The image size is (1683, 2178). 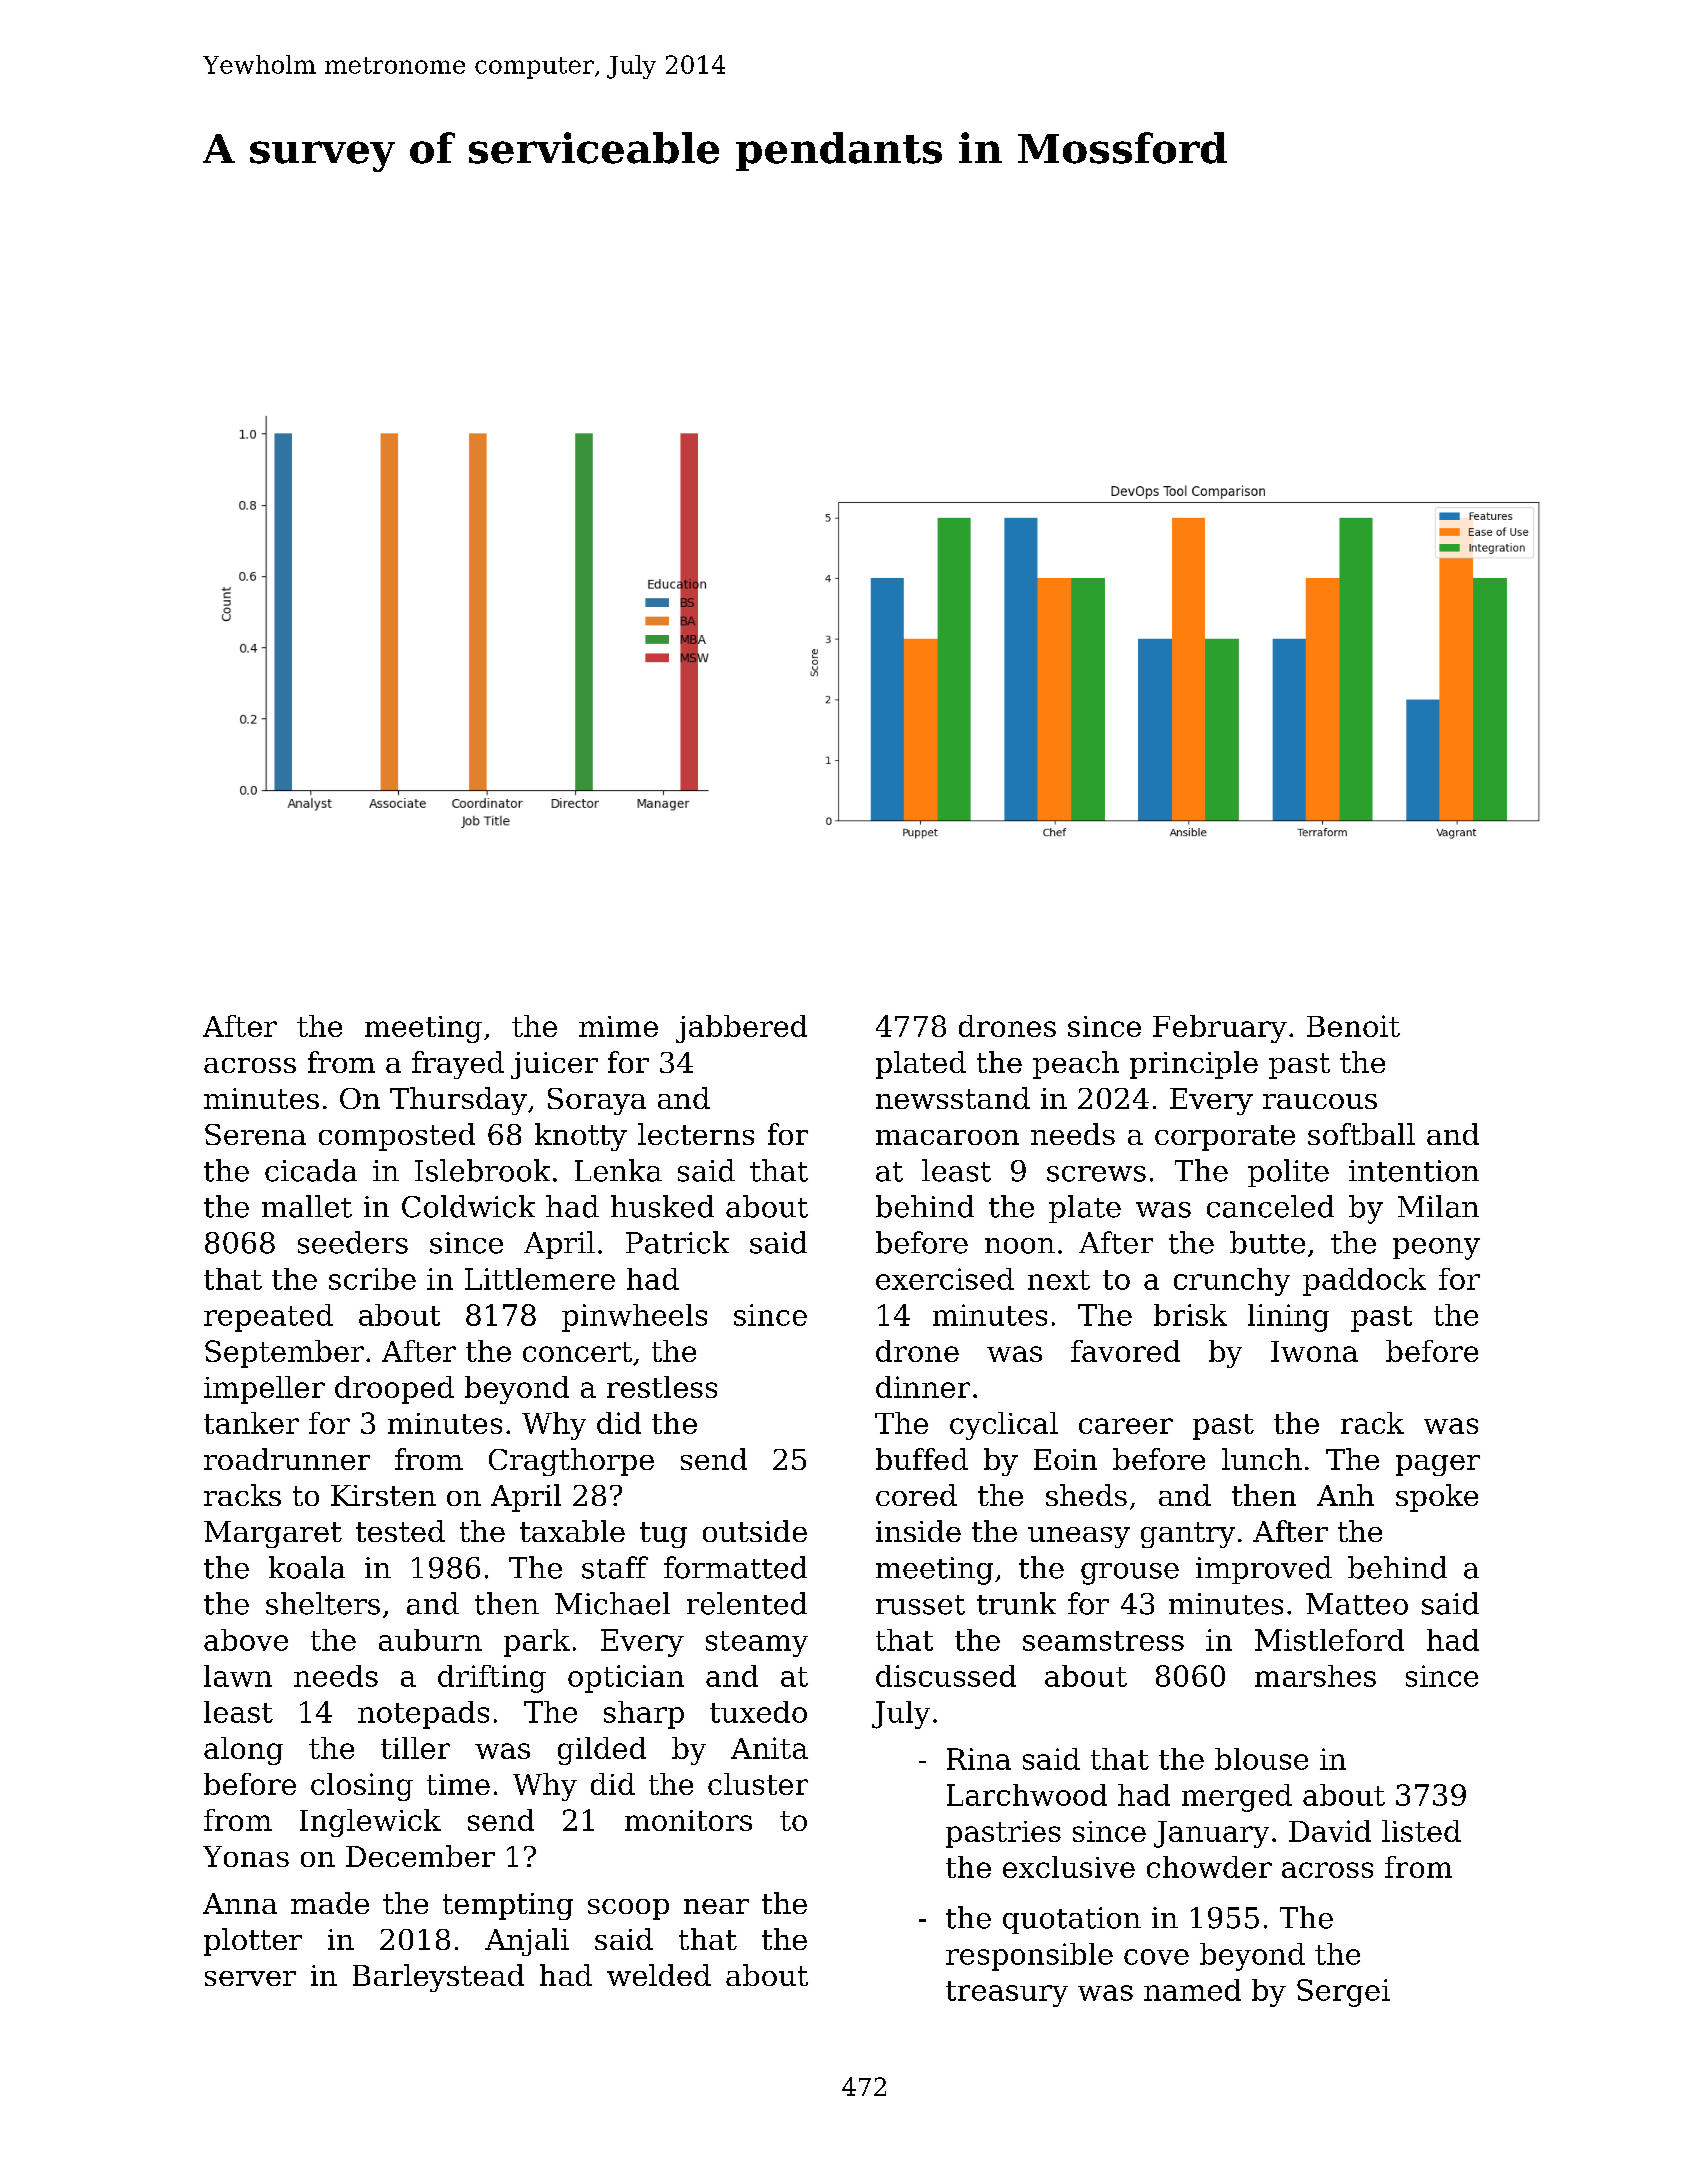 What do you see at coordinates (1353, 1026) in the screenshot?
I see `Benoit` at bounding box center [1353, 1026].
